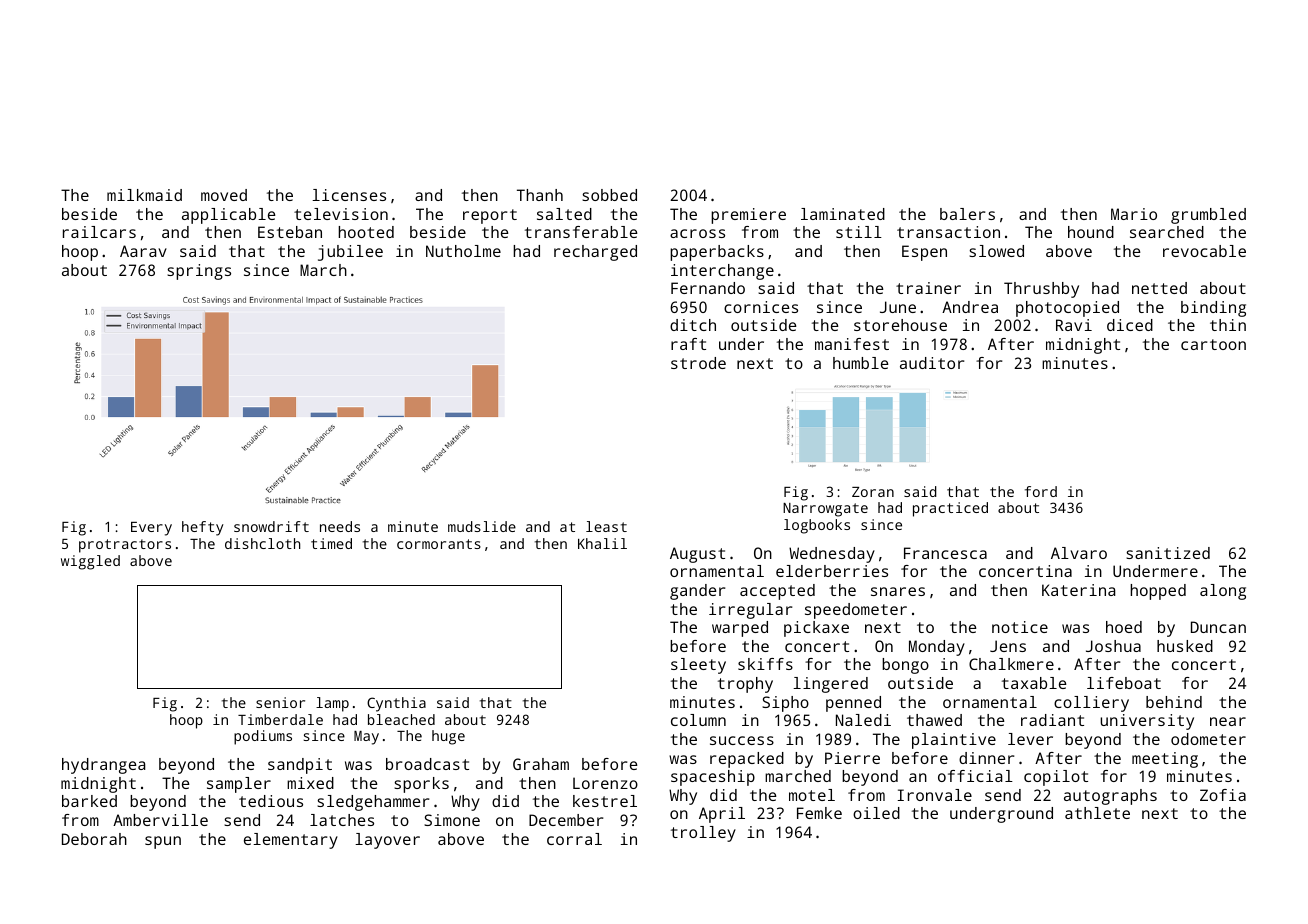 This screenshot has height=924, width=1308. I want to click on balers, so click(967, 214).
